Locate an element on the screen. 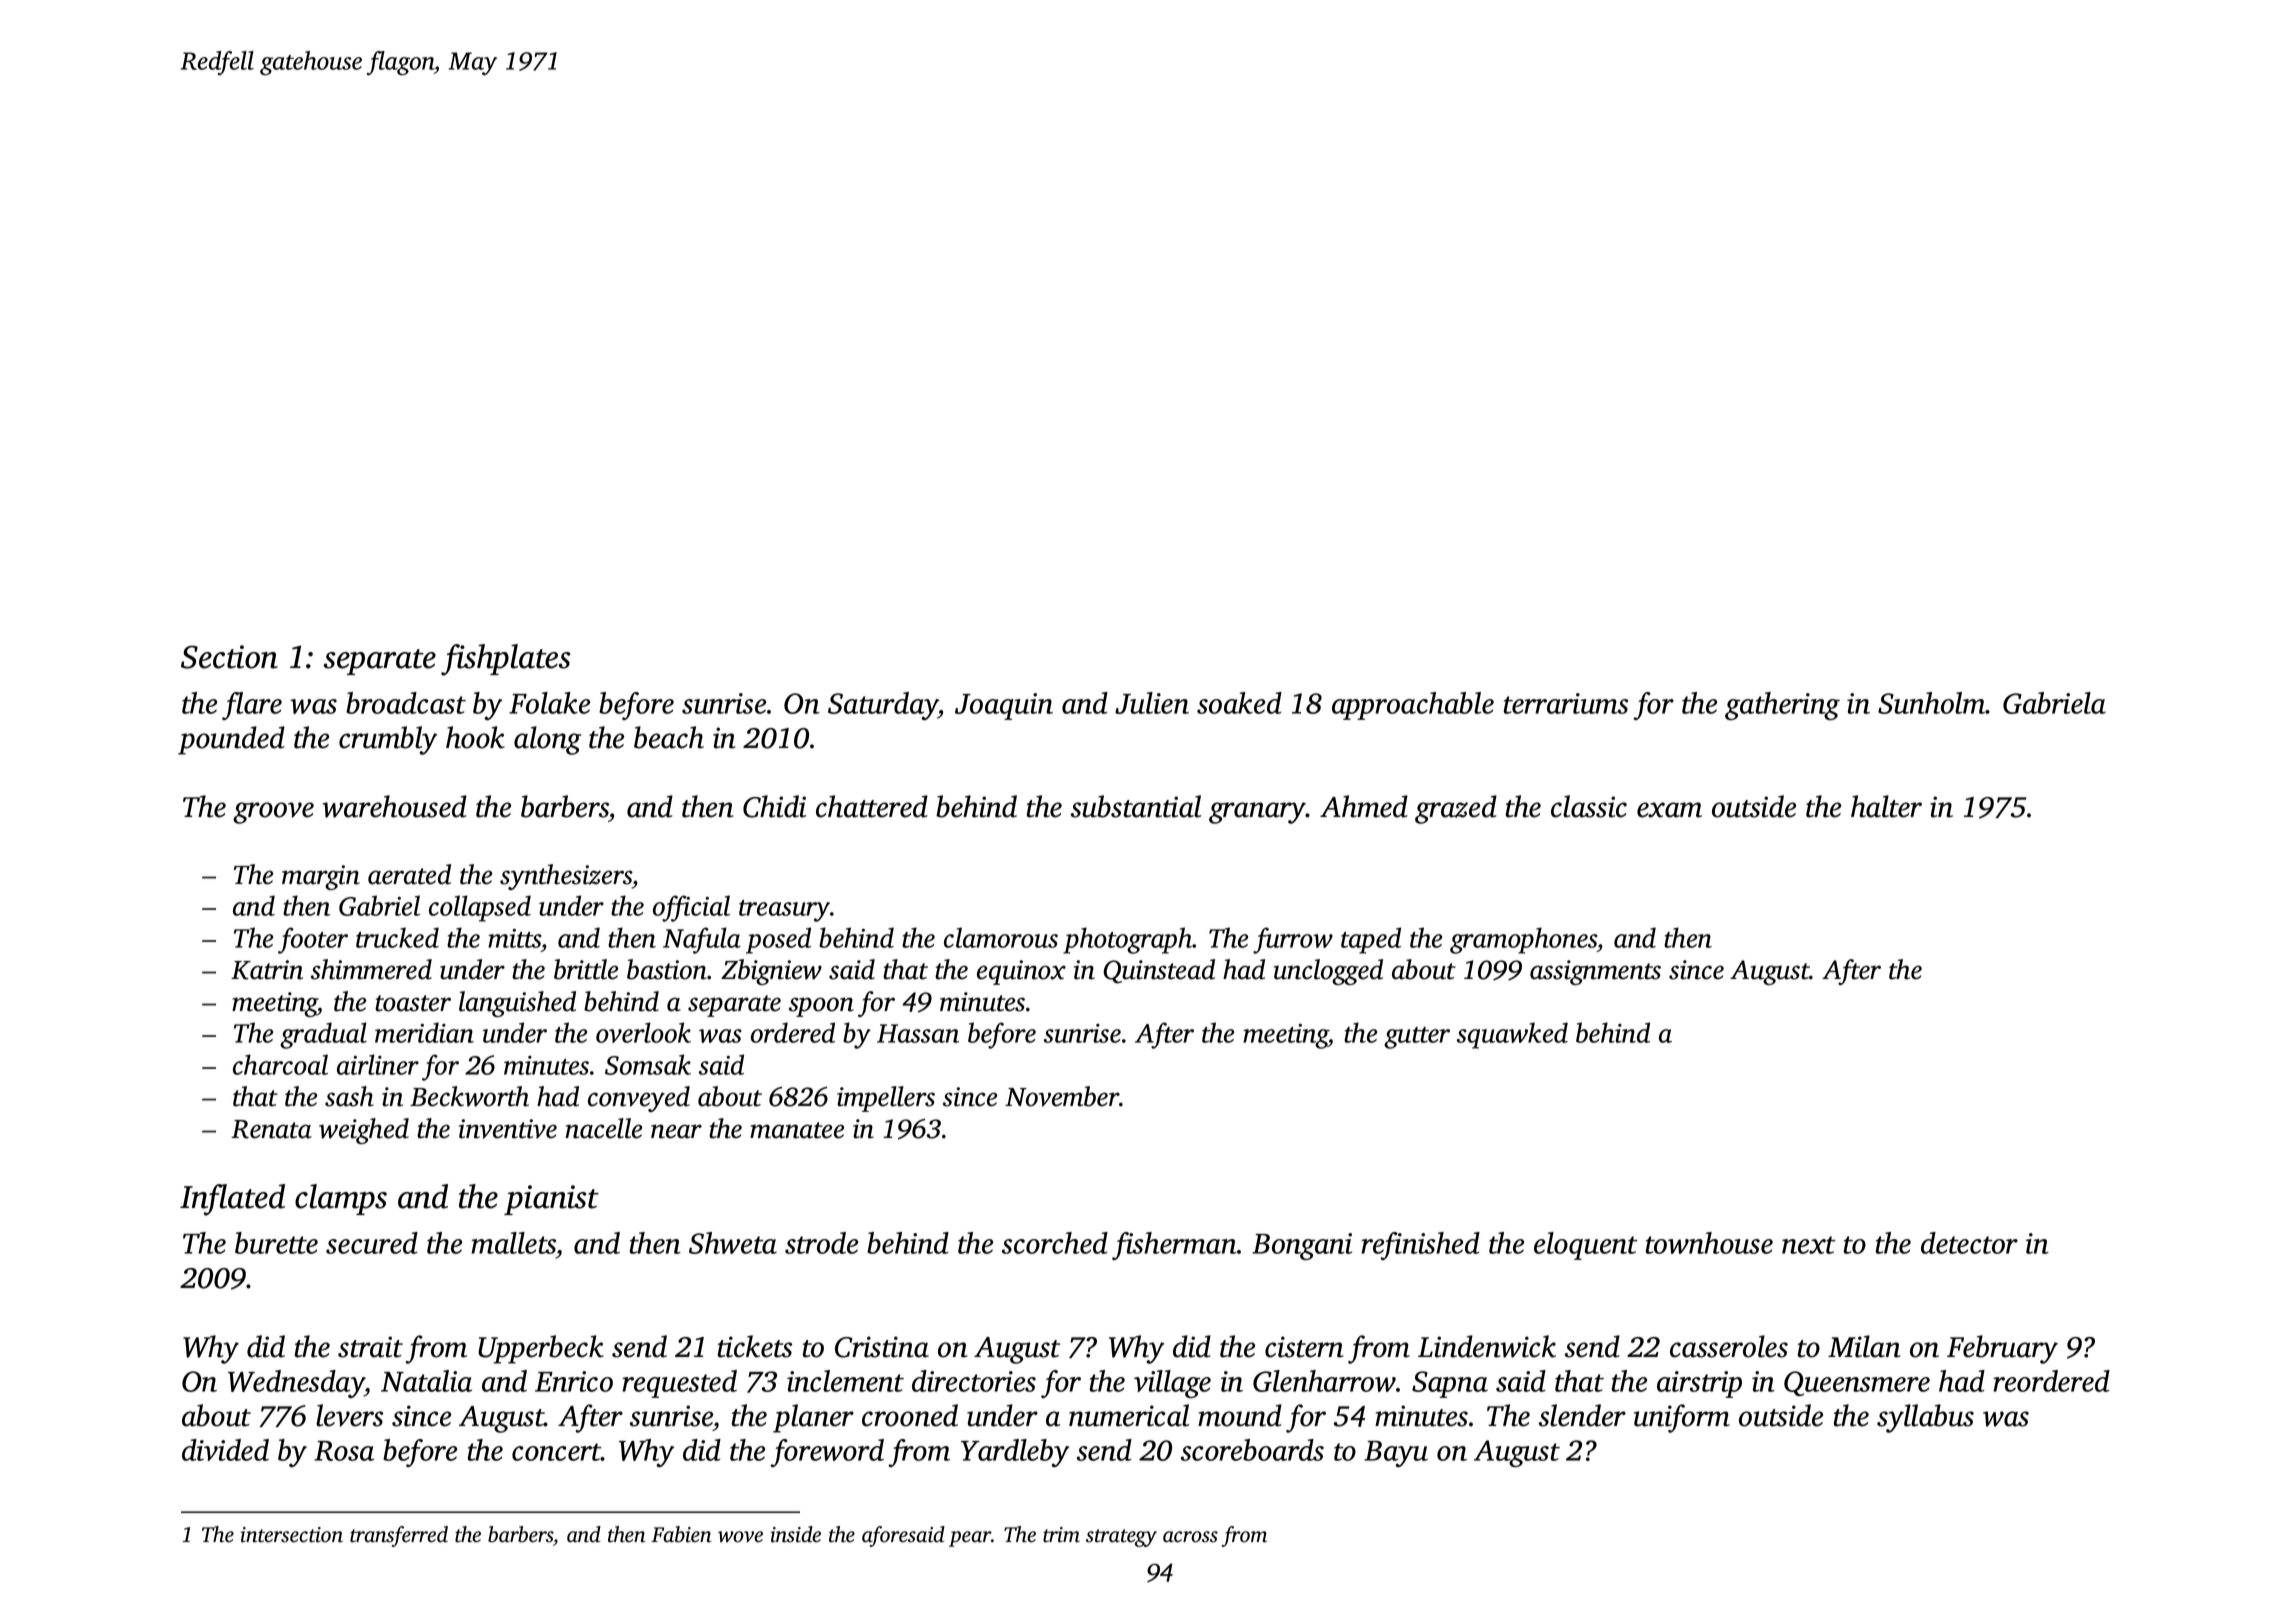 The width and height of the screenshot is (2292, 1620). Sunholm is located at coordinates (1932, 703).
